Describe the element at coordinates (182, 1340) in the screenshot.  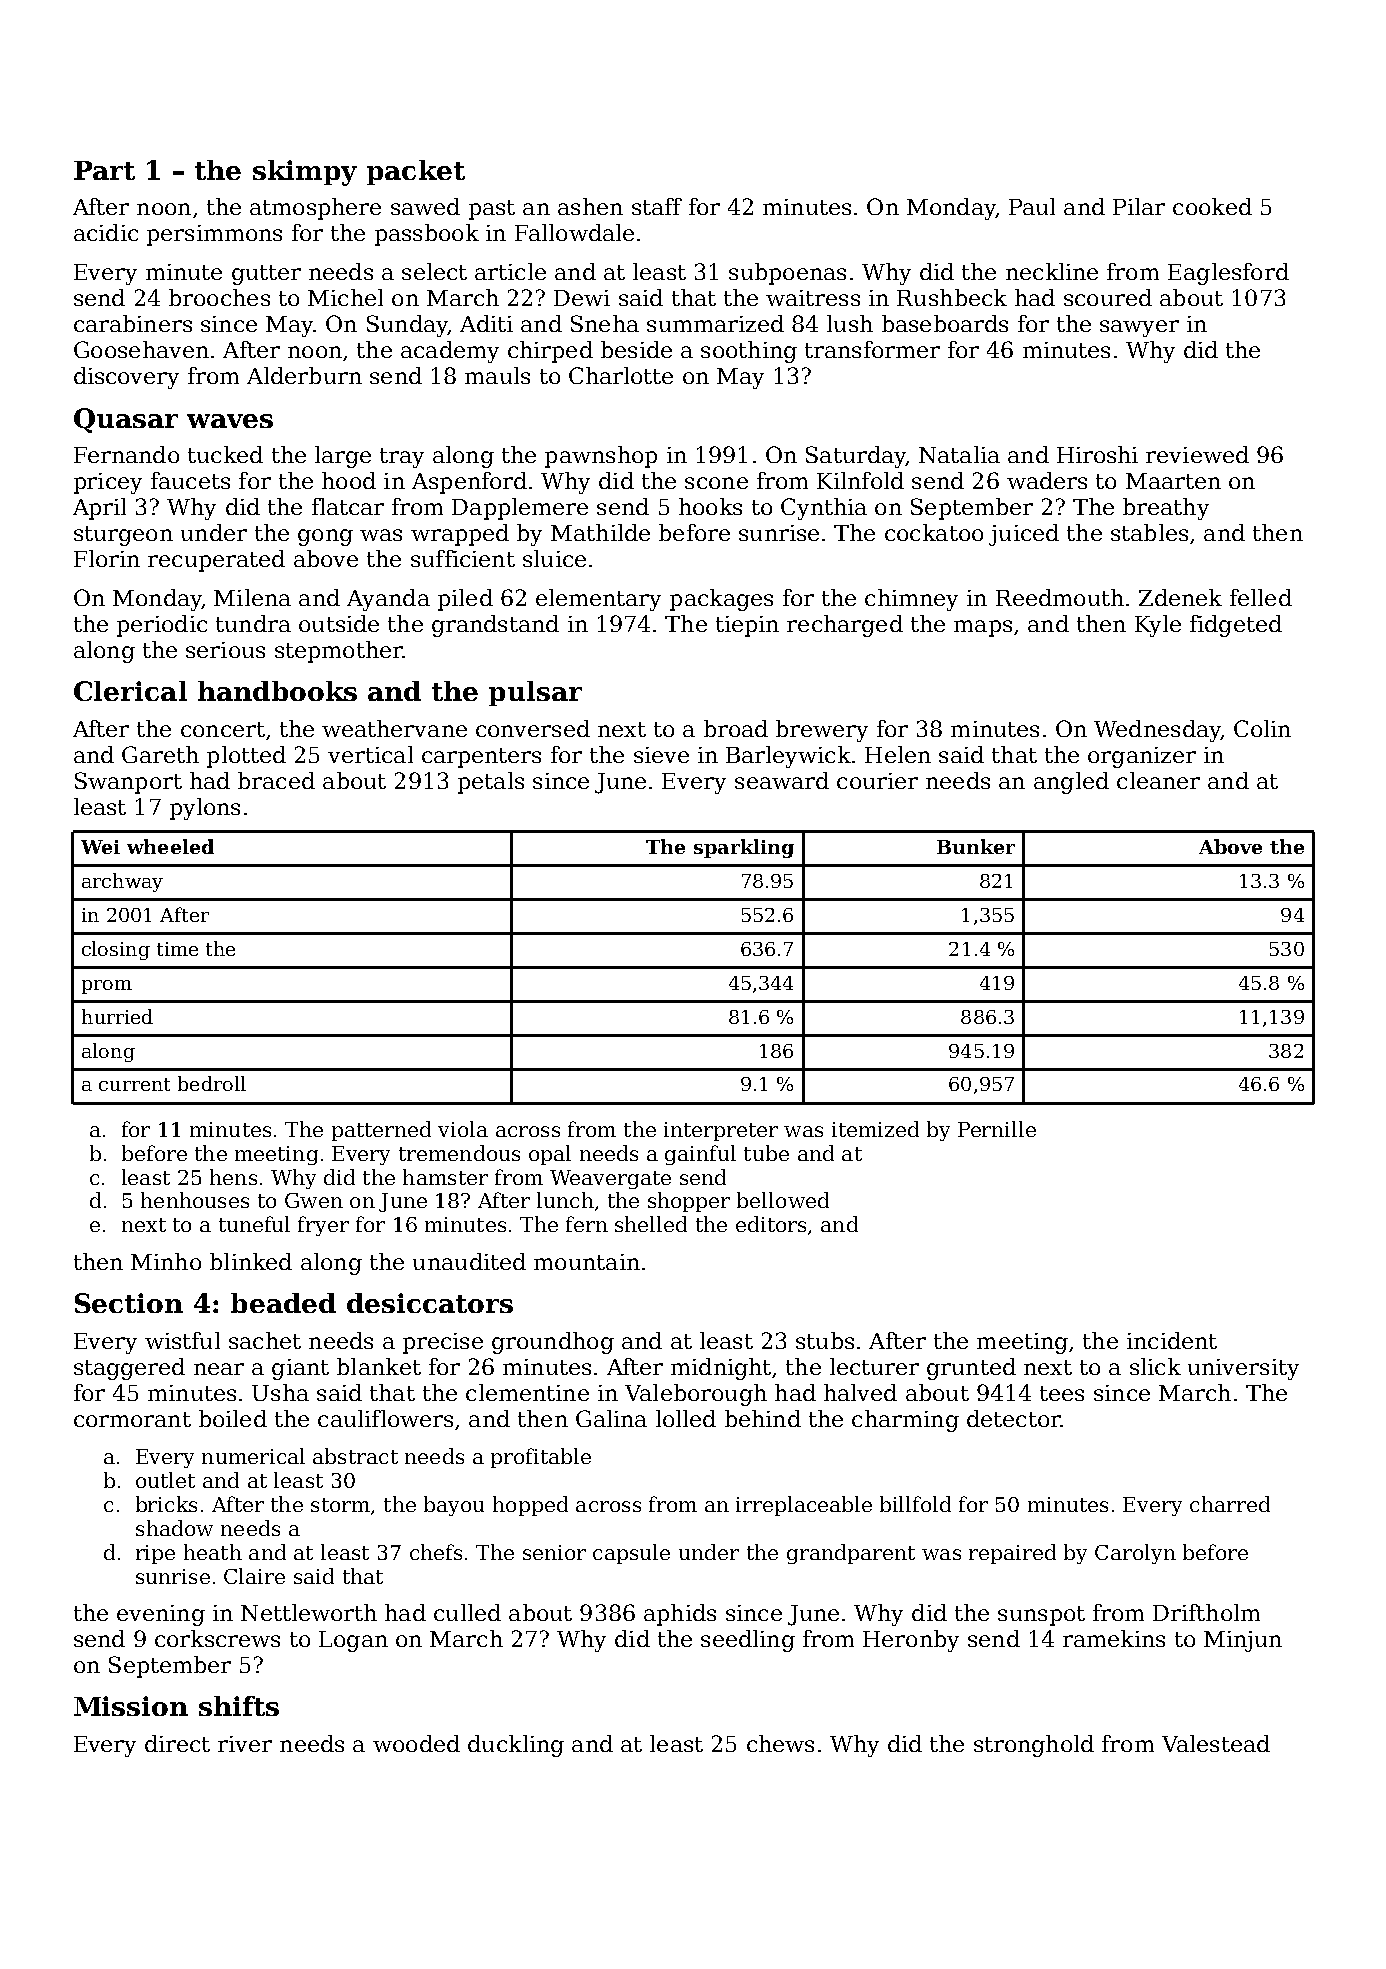
I see `wistful` at that location.
